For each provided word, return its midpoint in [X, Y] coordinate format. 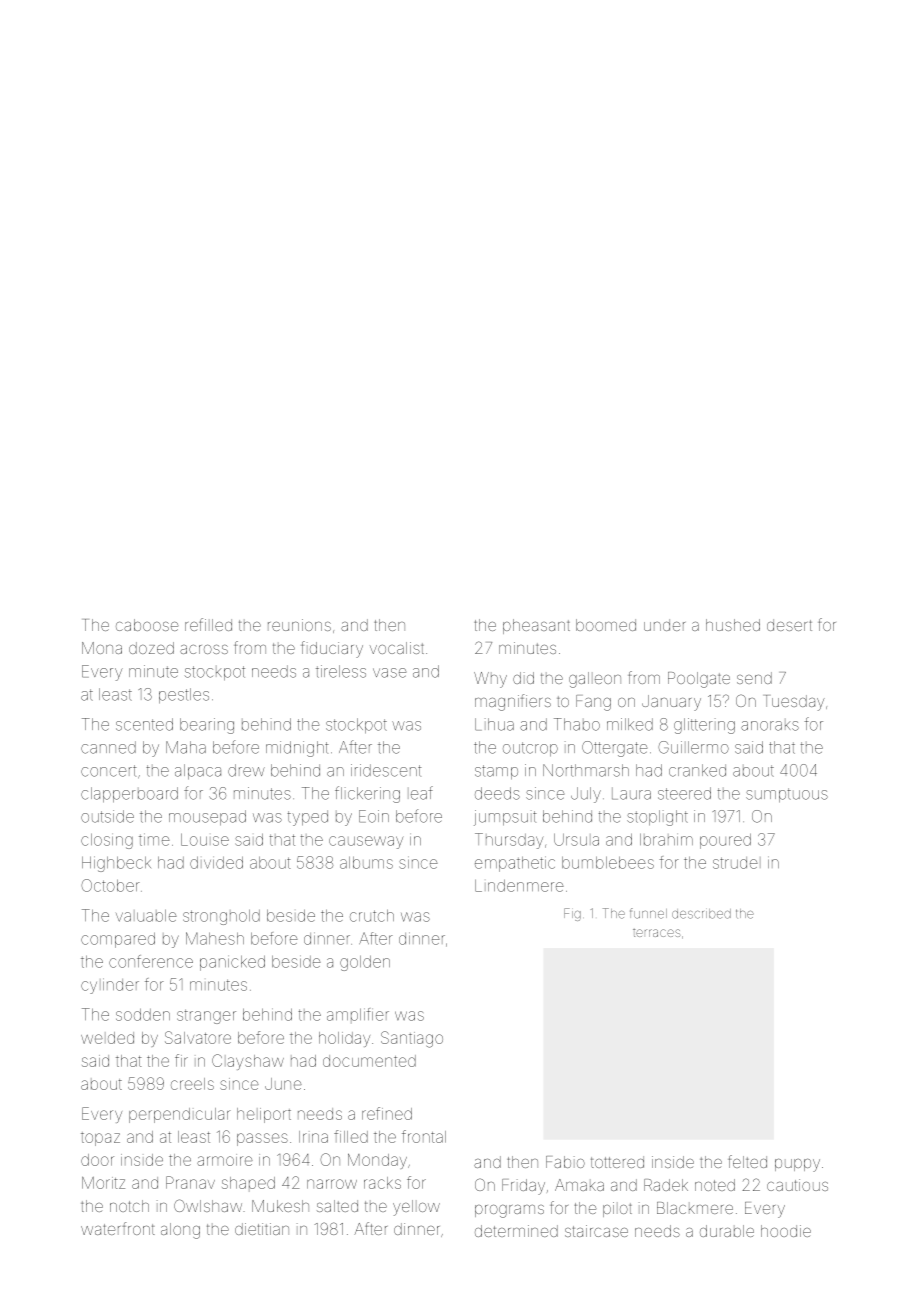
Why [490, 680]
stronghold [221, 917]
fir [181, 1060]
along [180, 1231]
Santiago [412, 1039]
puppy [797, 1165]
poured [725, 841]
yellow [416, 1208]
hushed [733, 625]
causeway [366, 842]
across [204, 649]
